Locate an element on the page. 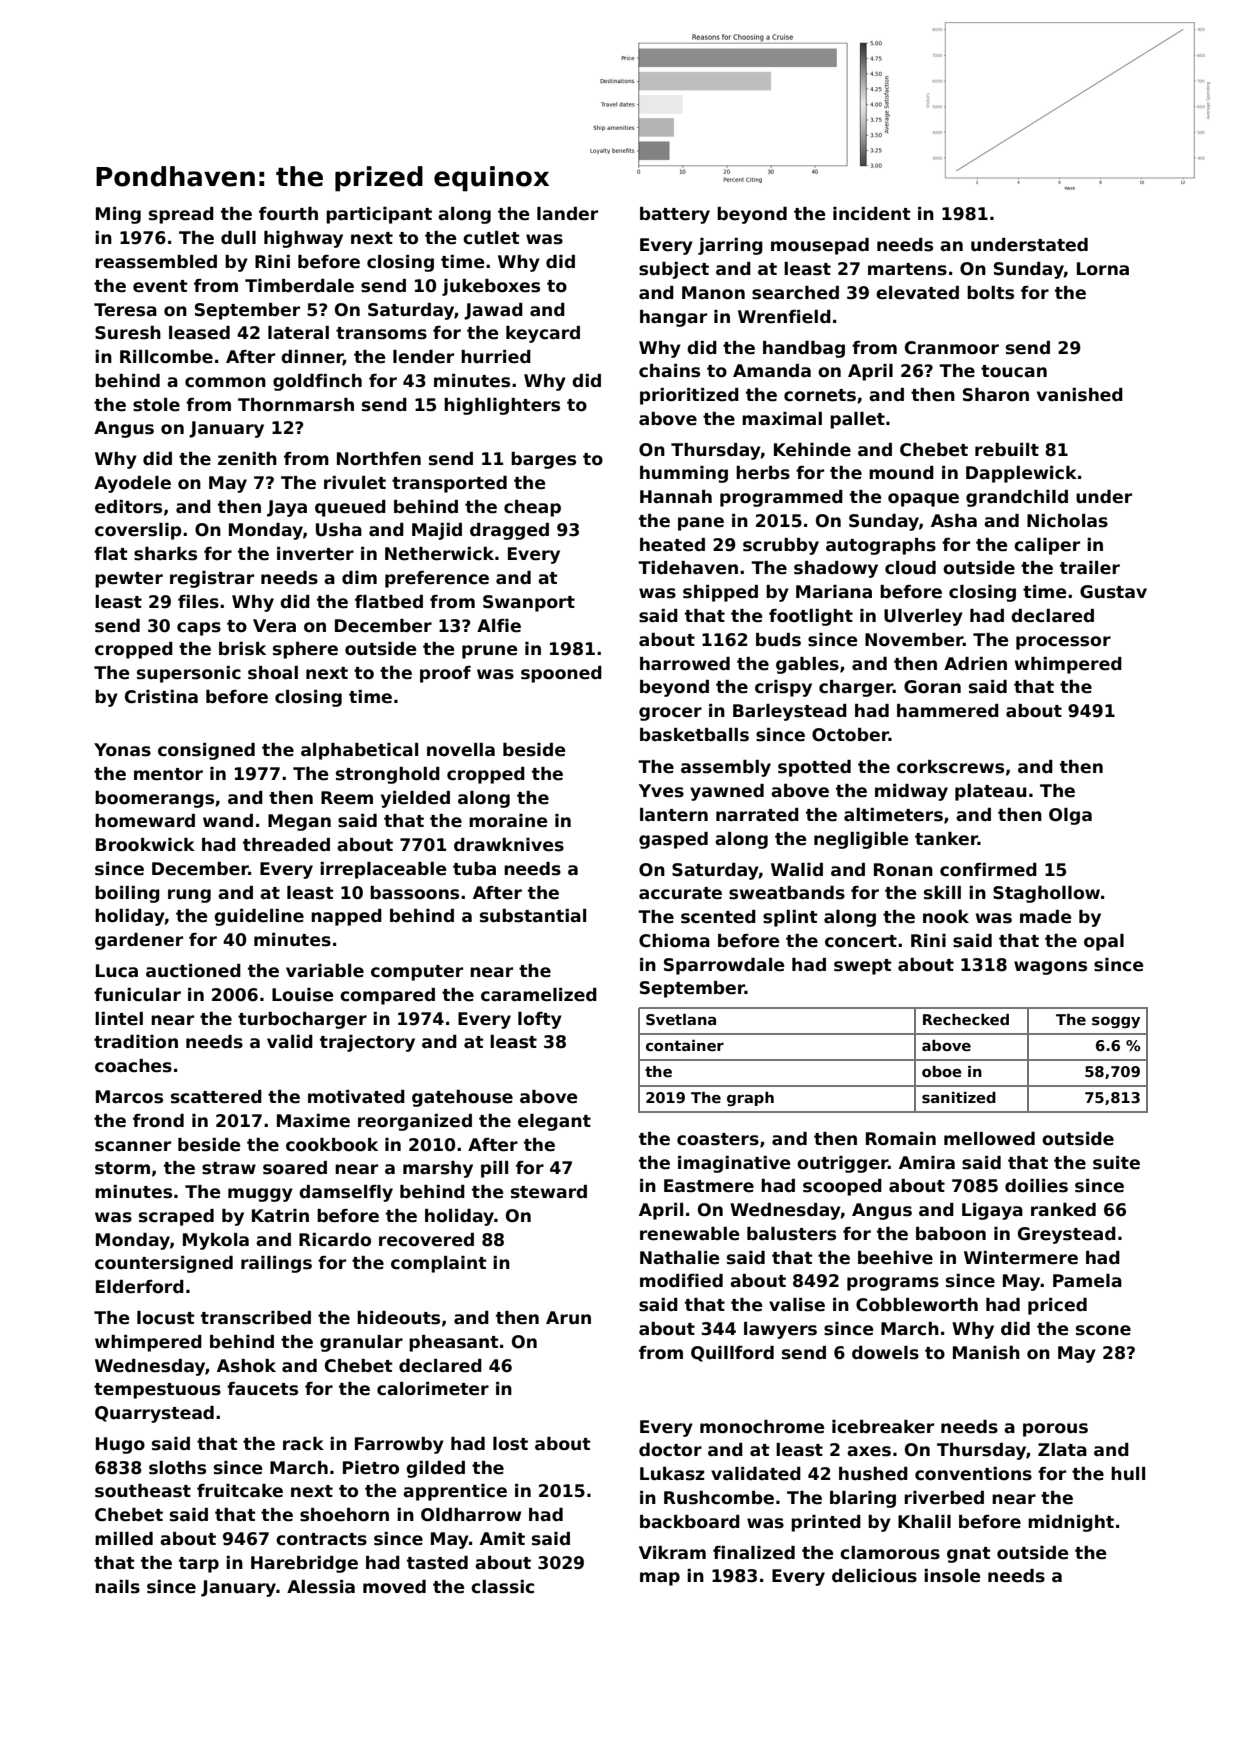 Image resolution: width=1242 pixels, height=1757 pixels. made is located at coordinates (1046, 917).
